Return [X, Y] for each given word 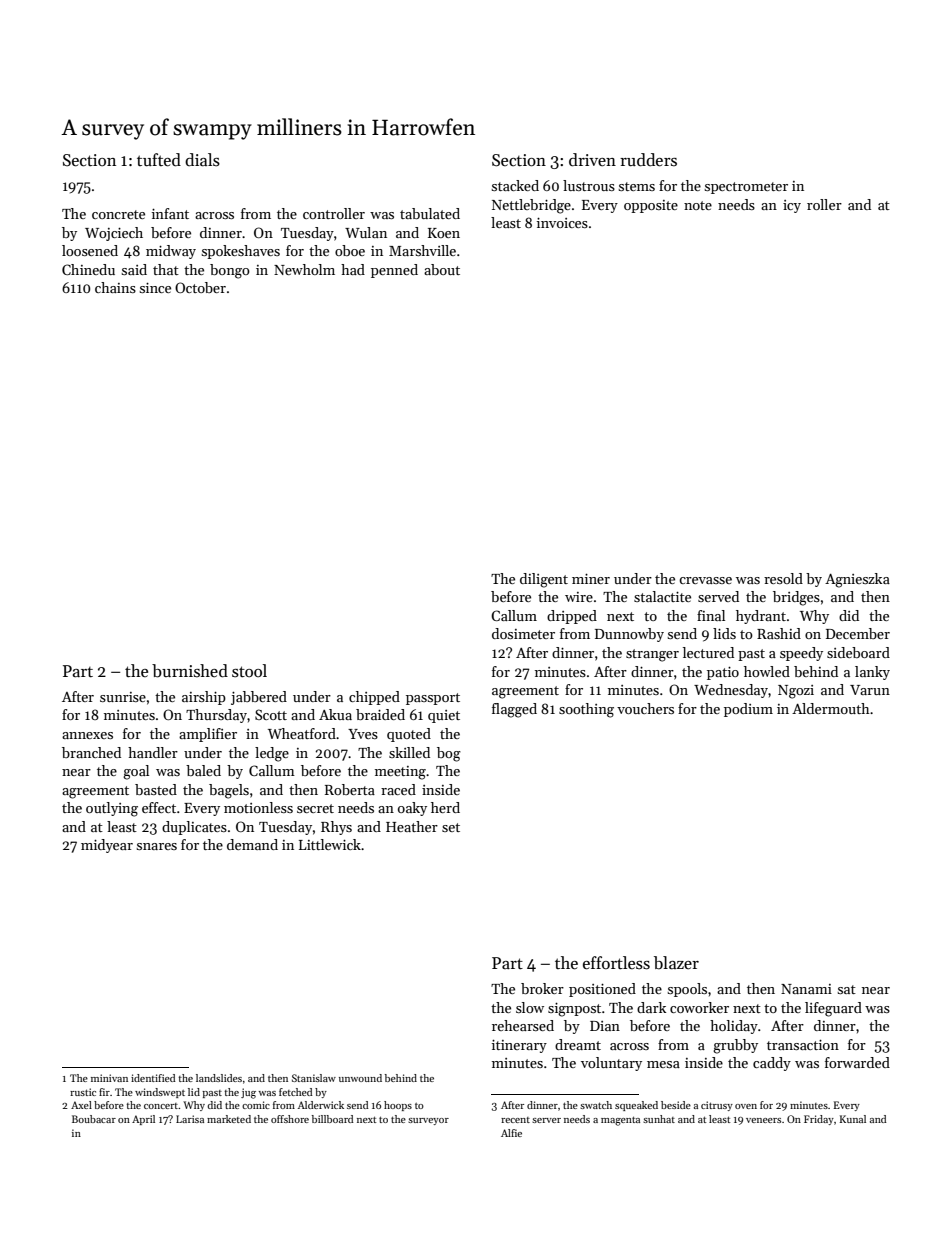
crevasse [705, 580]
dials [202, 160]
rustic [83, 1092]
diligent [544, 580]
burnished [190, 671]
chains [115, 287]
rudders [648, 160]
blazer [676, 963]
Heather [412, 826]
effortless [616, 963]
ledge [272, 754]
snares [157, 846]
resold [783, 578]
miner [591, 578]
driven [592, 160]
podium [748, 710]
